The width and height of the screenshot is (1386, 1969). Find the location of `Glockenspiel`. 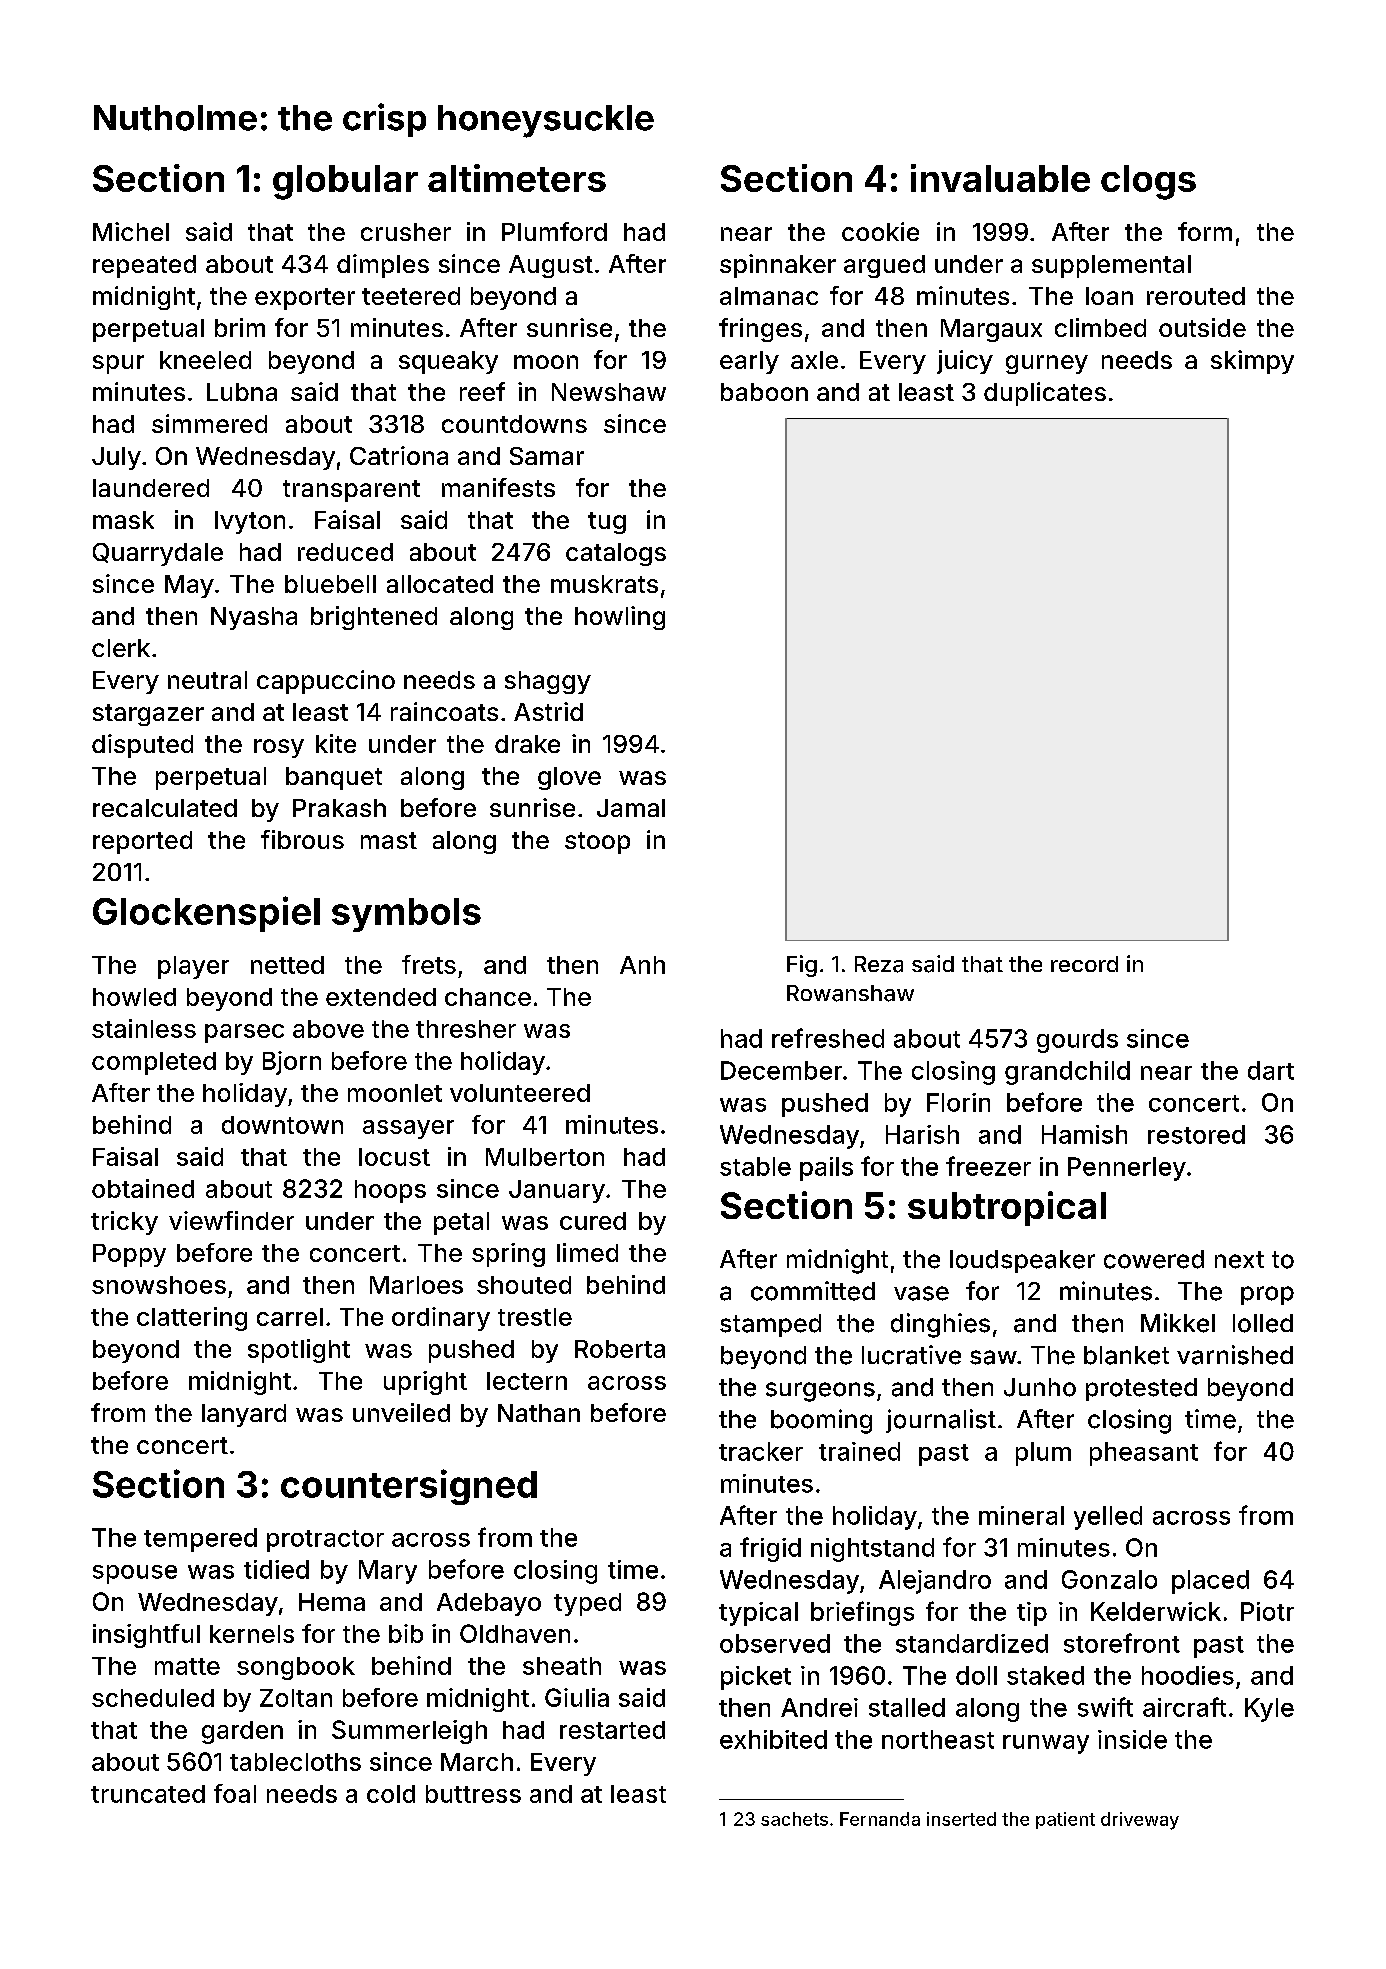

Glockenspiel is located at coordinates (206, 914).
